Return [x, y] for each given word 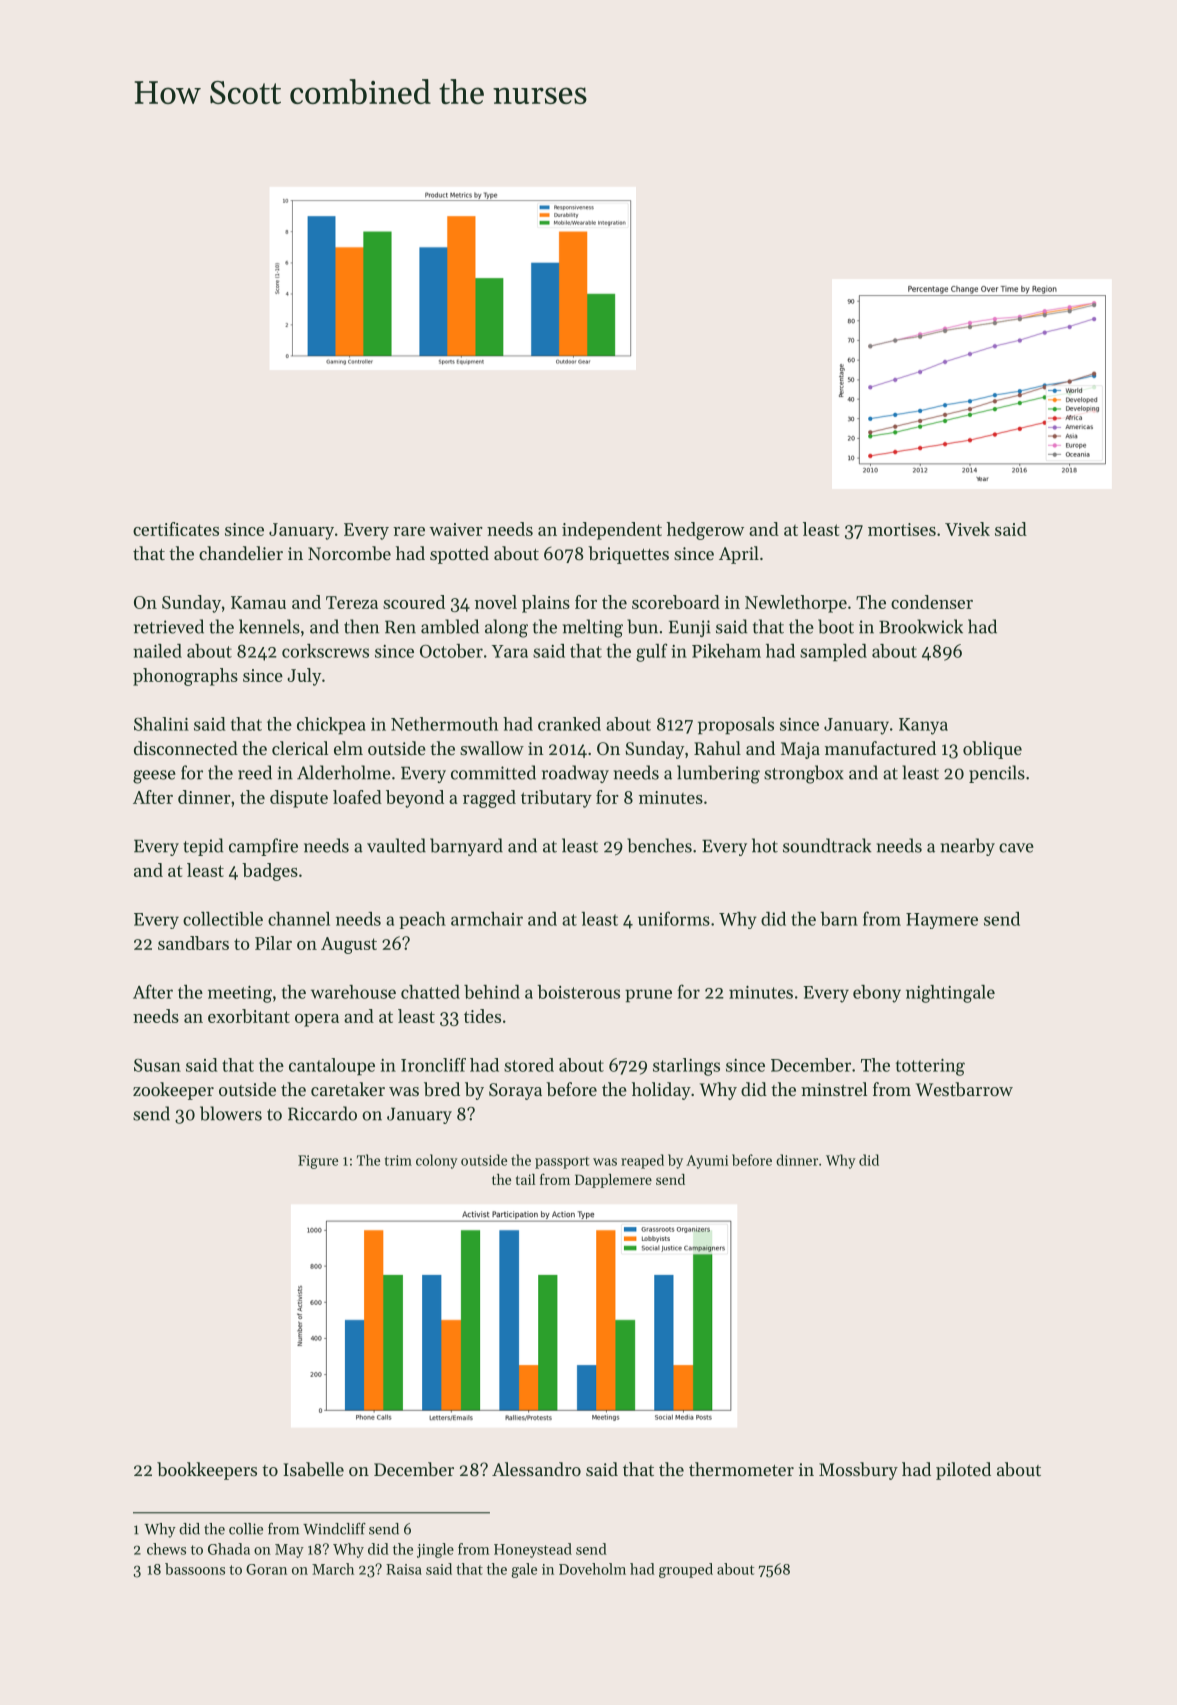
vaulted [396, 845]
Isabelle [313, 1469]
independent [612, 531]
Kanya [923, 726]
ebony [877, 994]
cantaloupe [332, 1066]
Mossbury [858, 1471]
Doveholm [592, 1569]
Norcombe [349, 553]
